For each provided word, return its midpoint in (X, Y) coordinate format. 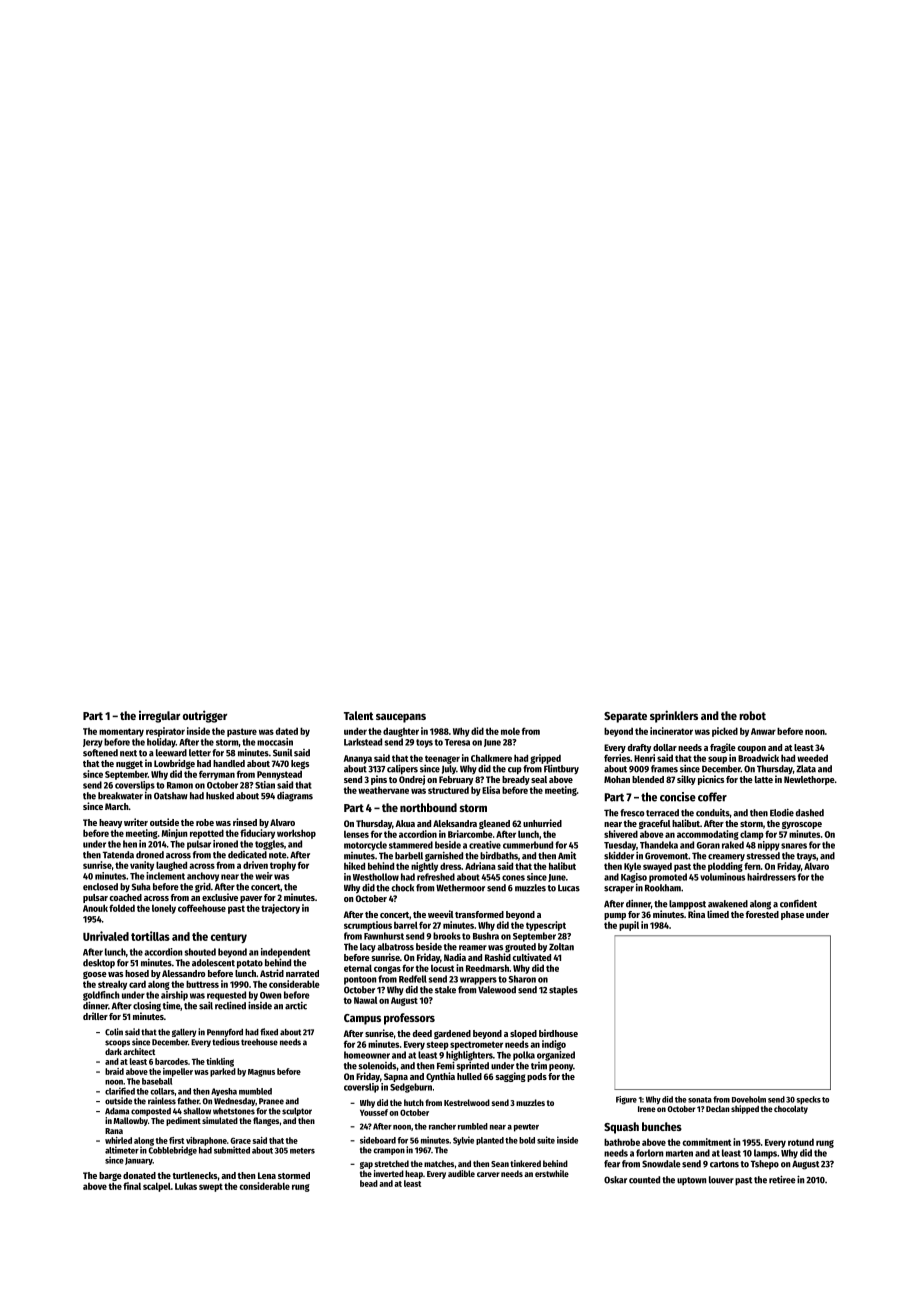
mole (510, 731)
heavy (110, 823)
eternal (358, 968)
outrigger (205, 716)
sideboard (378, 1140)
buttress (202, 984)
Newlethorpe (809, 780)
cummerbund (528, 845)
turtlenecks (194, 1175)
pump (615, 916)
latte (764, 779)
